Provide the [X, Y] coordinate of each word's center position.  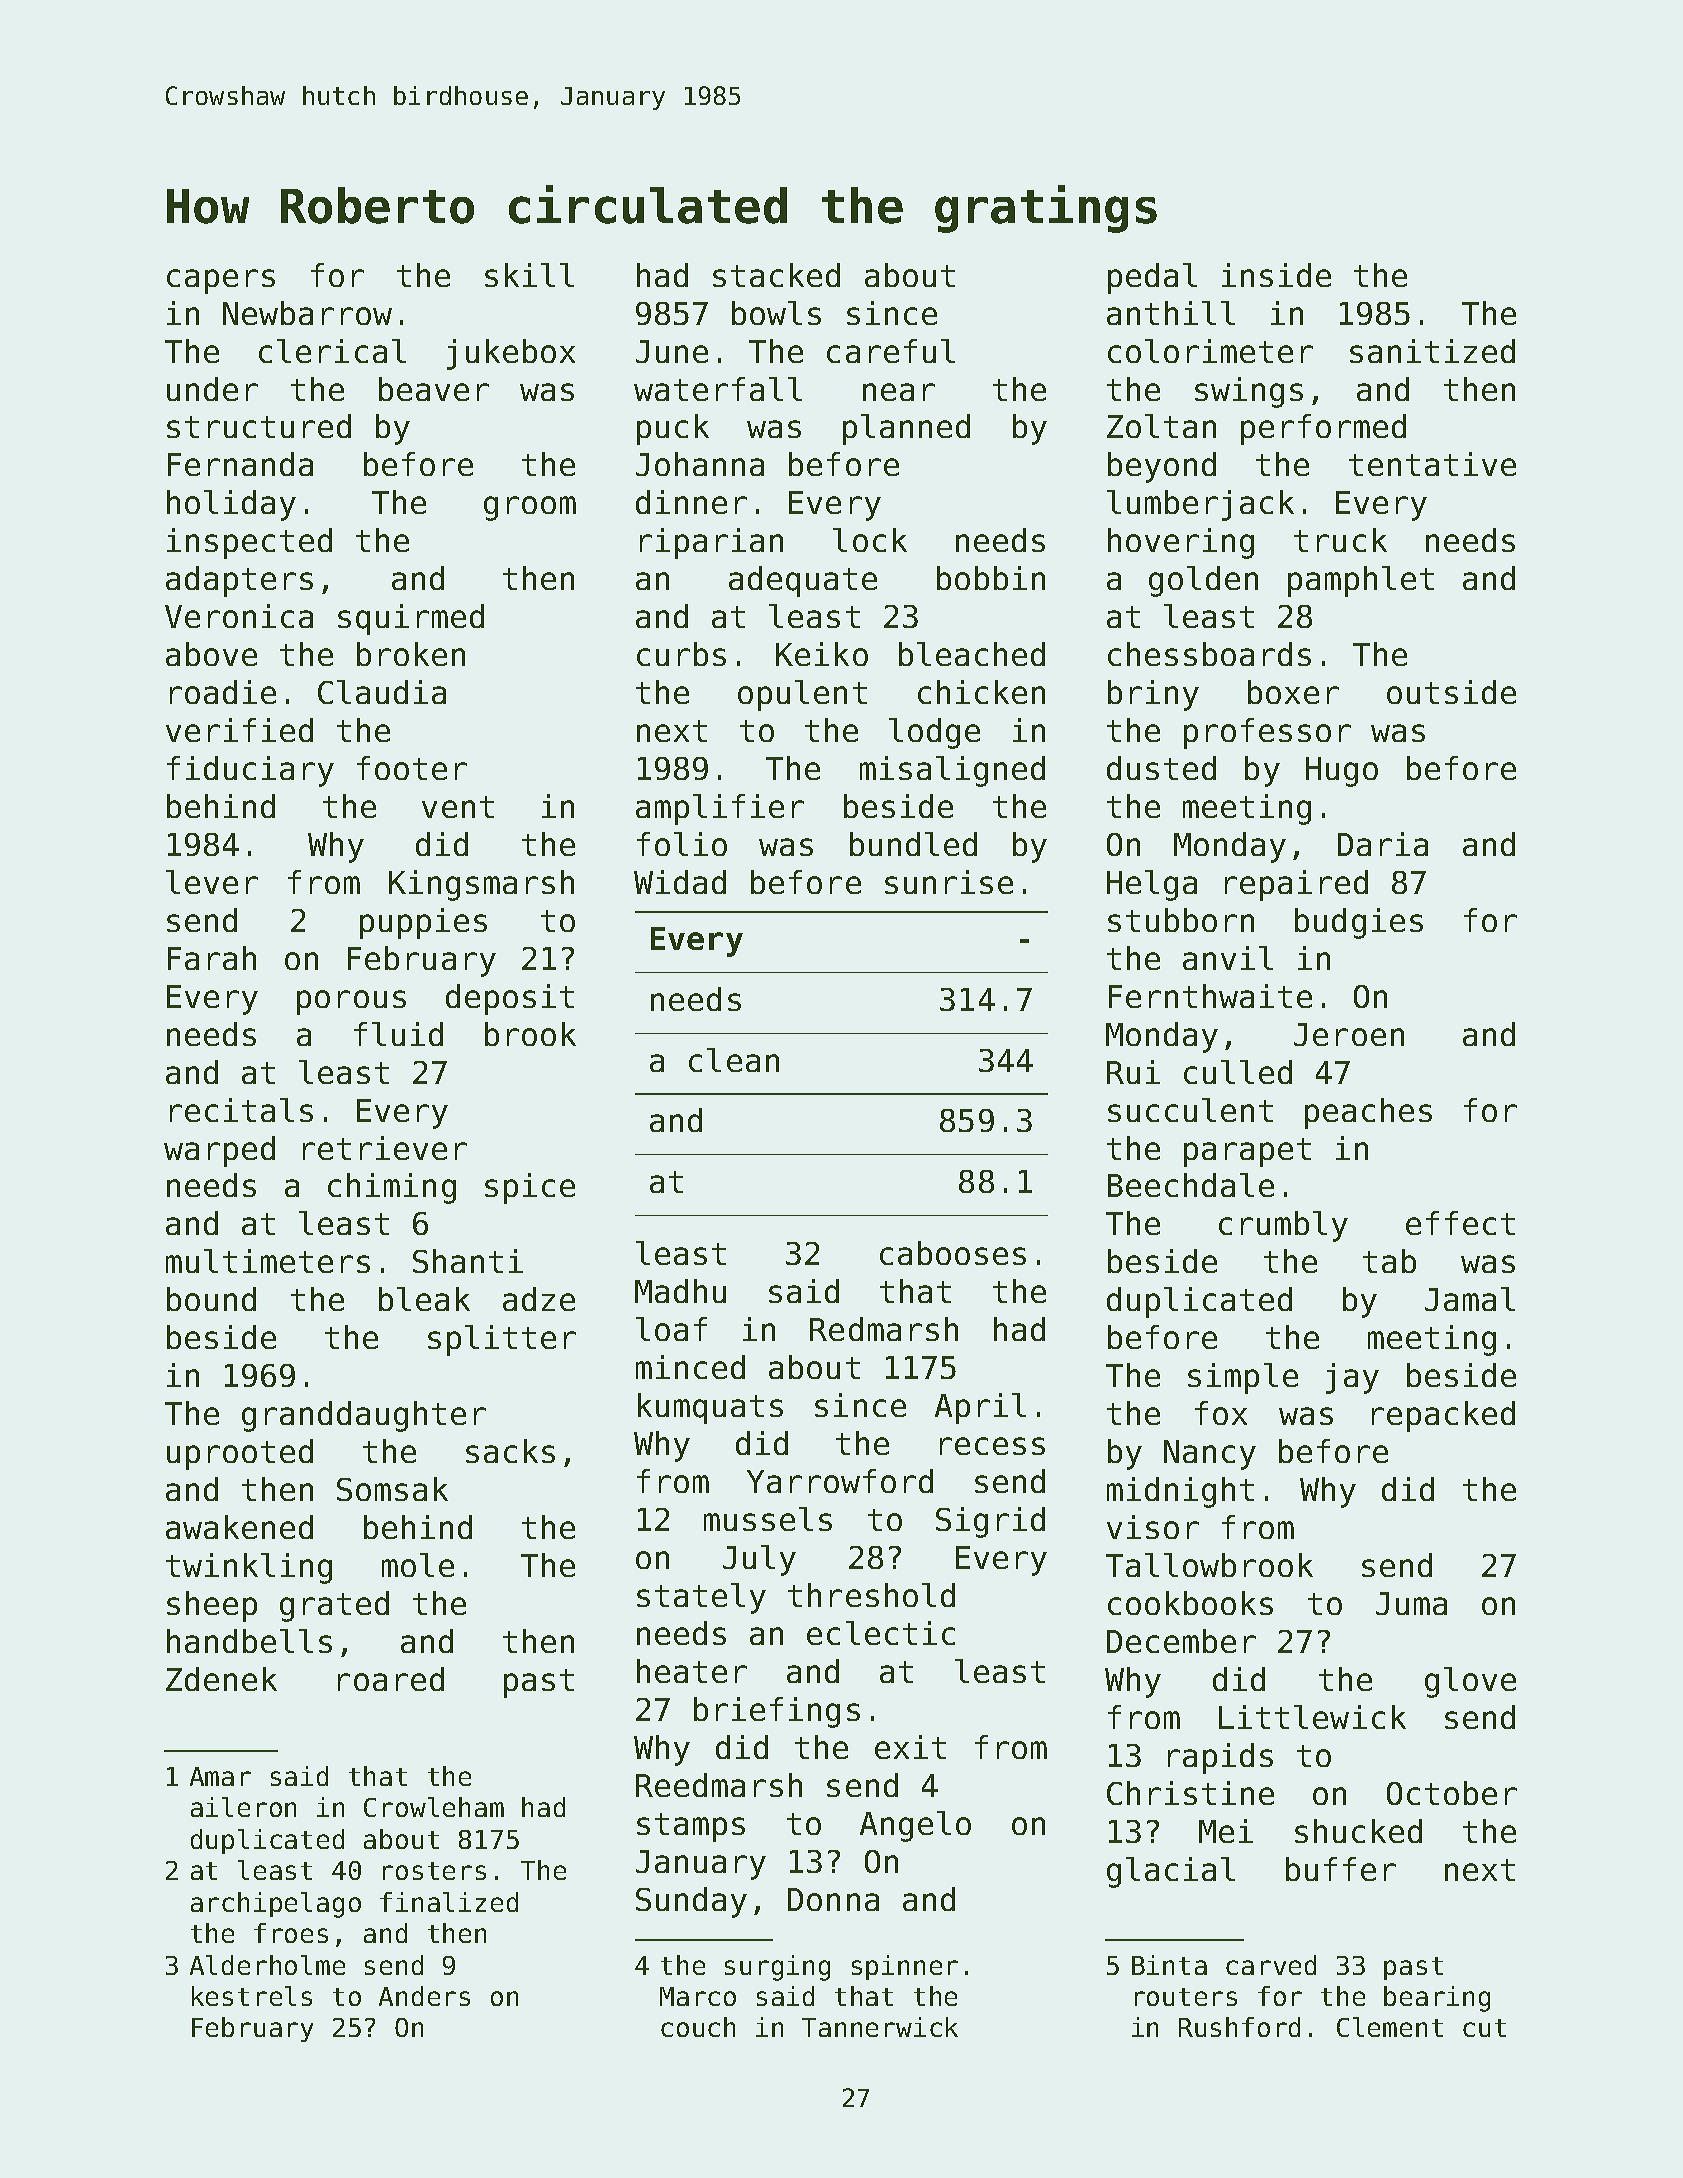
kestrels [252, 1996]
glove [1470, 1682]
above [211, 654]
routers [1186, 1997]
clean [734, 1060]
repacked [1443, 1416]
